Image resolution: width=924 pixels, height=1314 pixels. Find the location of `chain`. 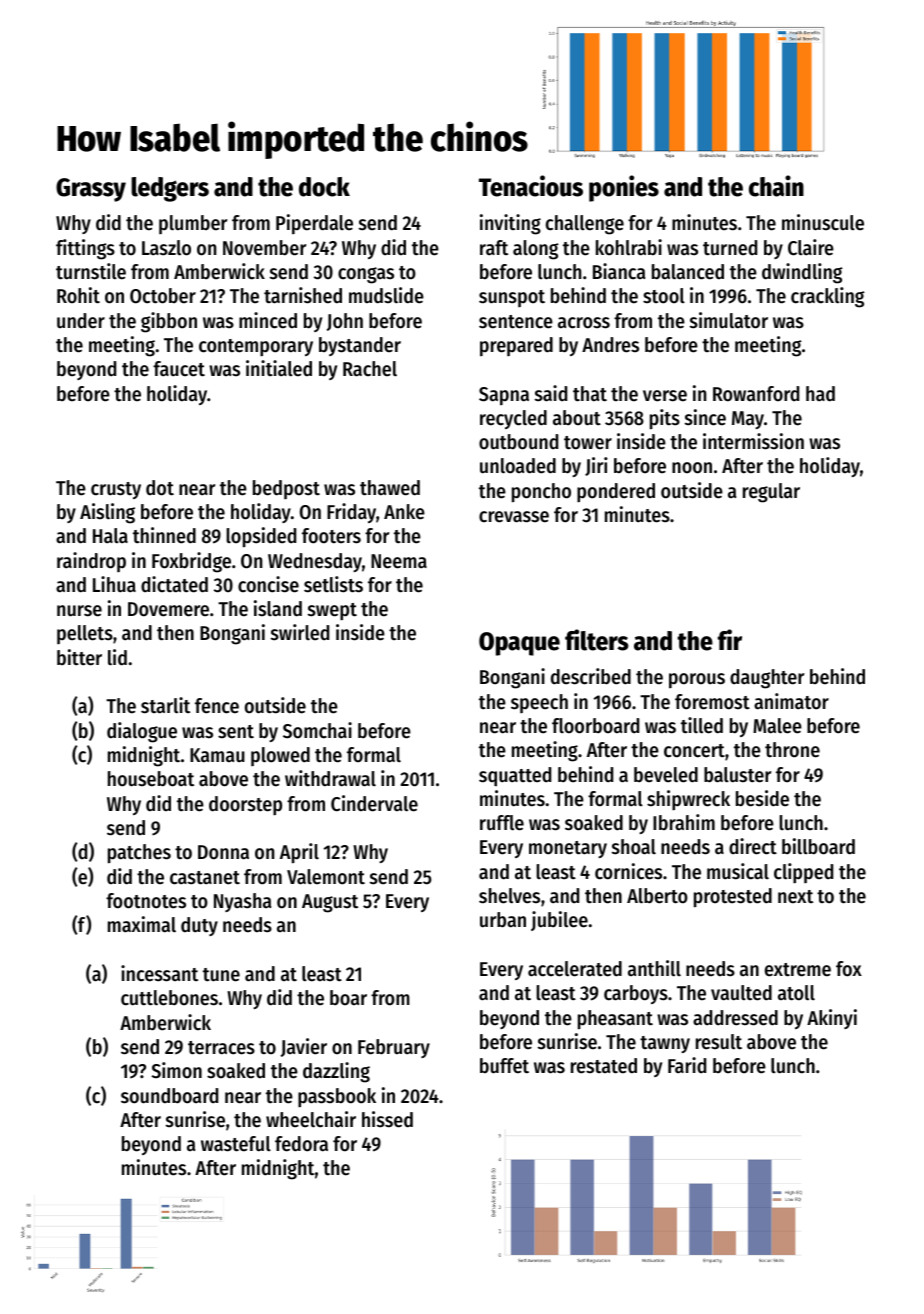

chain is located at coordinates (776, 186).
